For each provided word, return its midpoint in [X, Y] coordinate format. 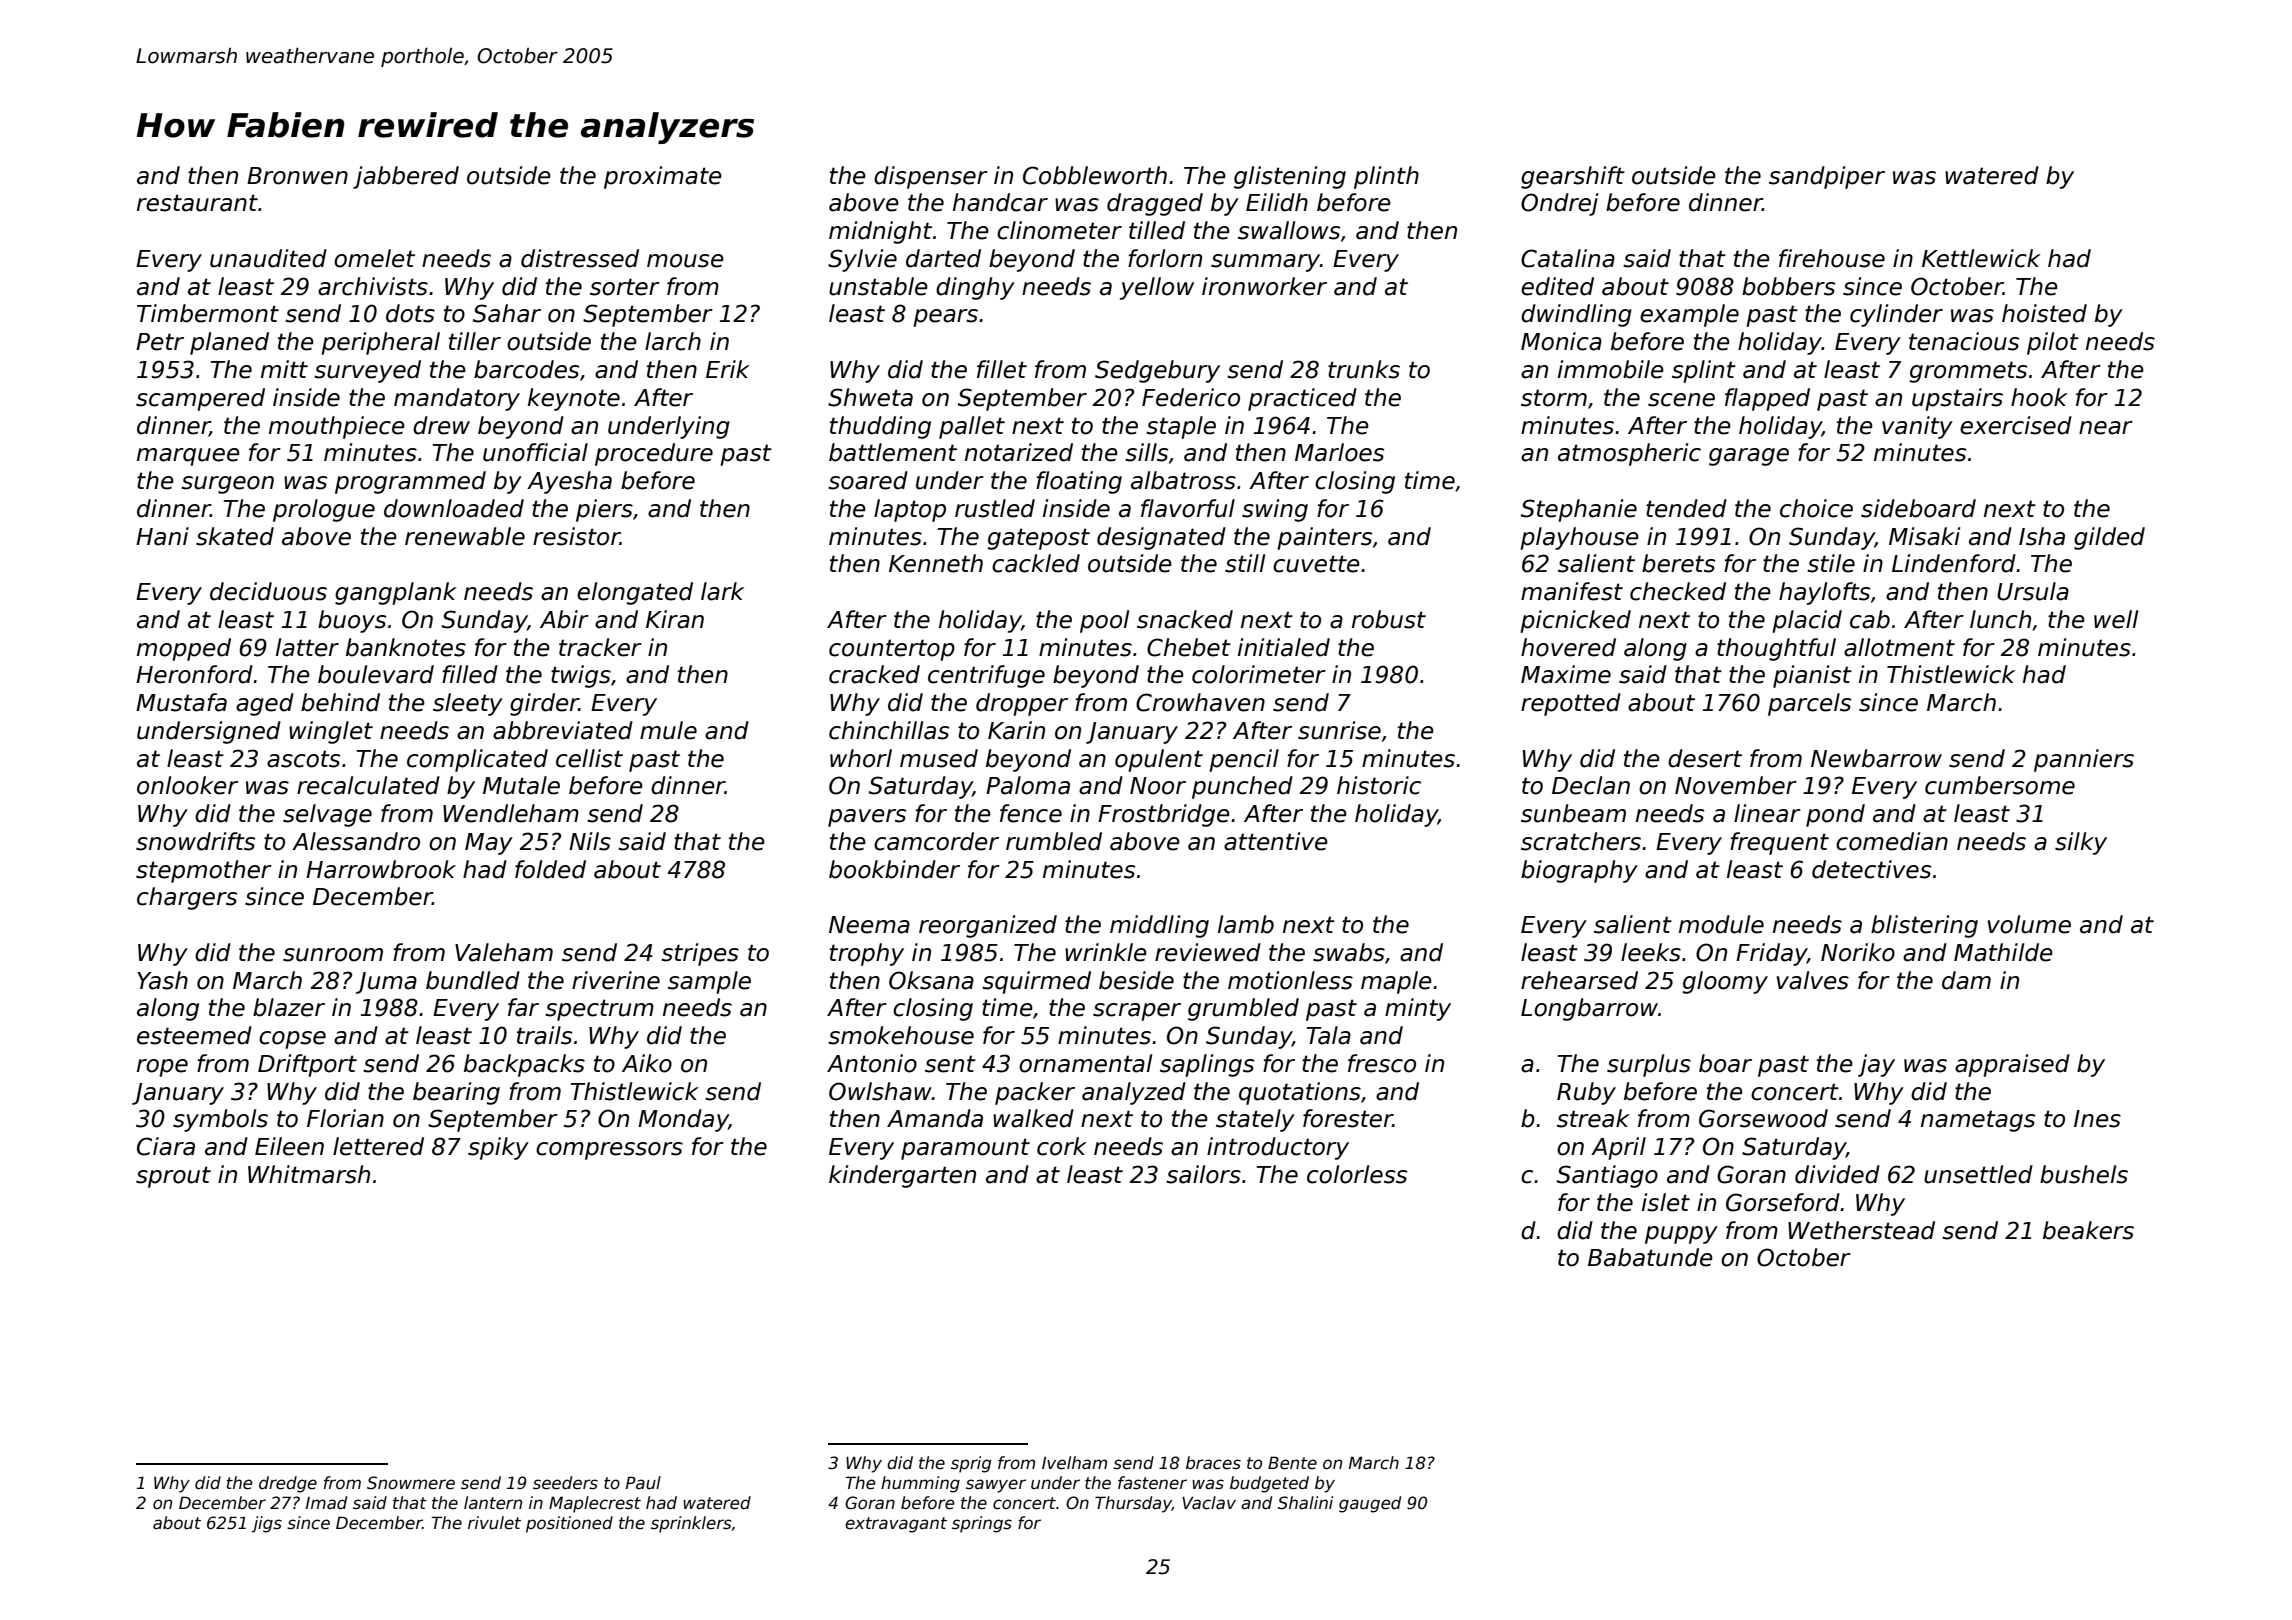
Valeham [504, 952]
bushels [2084, 1174]
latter [307, 647]
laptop [910, 510]
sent [950, 1064]
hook [2039, 397]
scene [1681, 400]
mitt [284, 369]
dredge [288, 1484]
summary [1265, 263]
